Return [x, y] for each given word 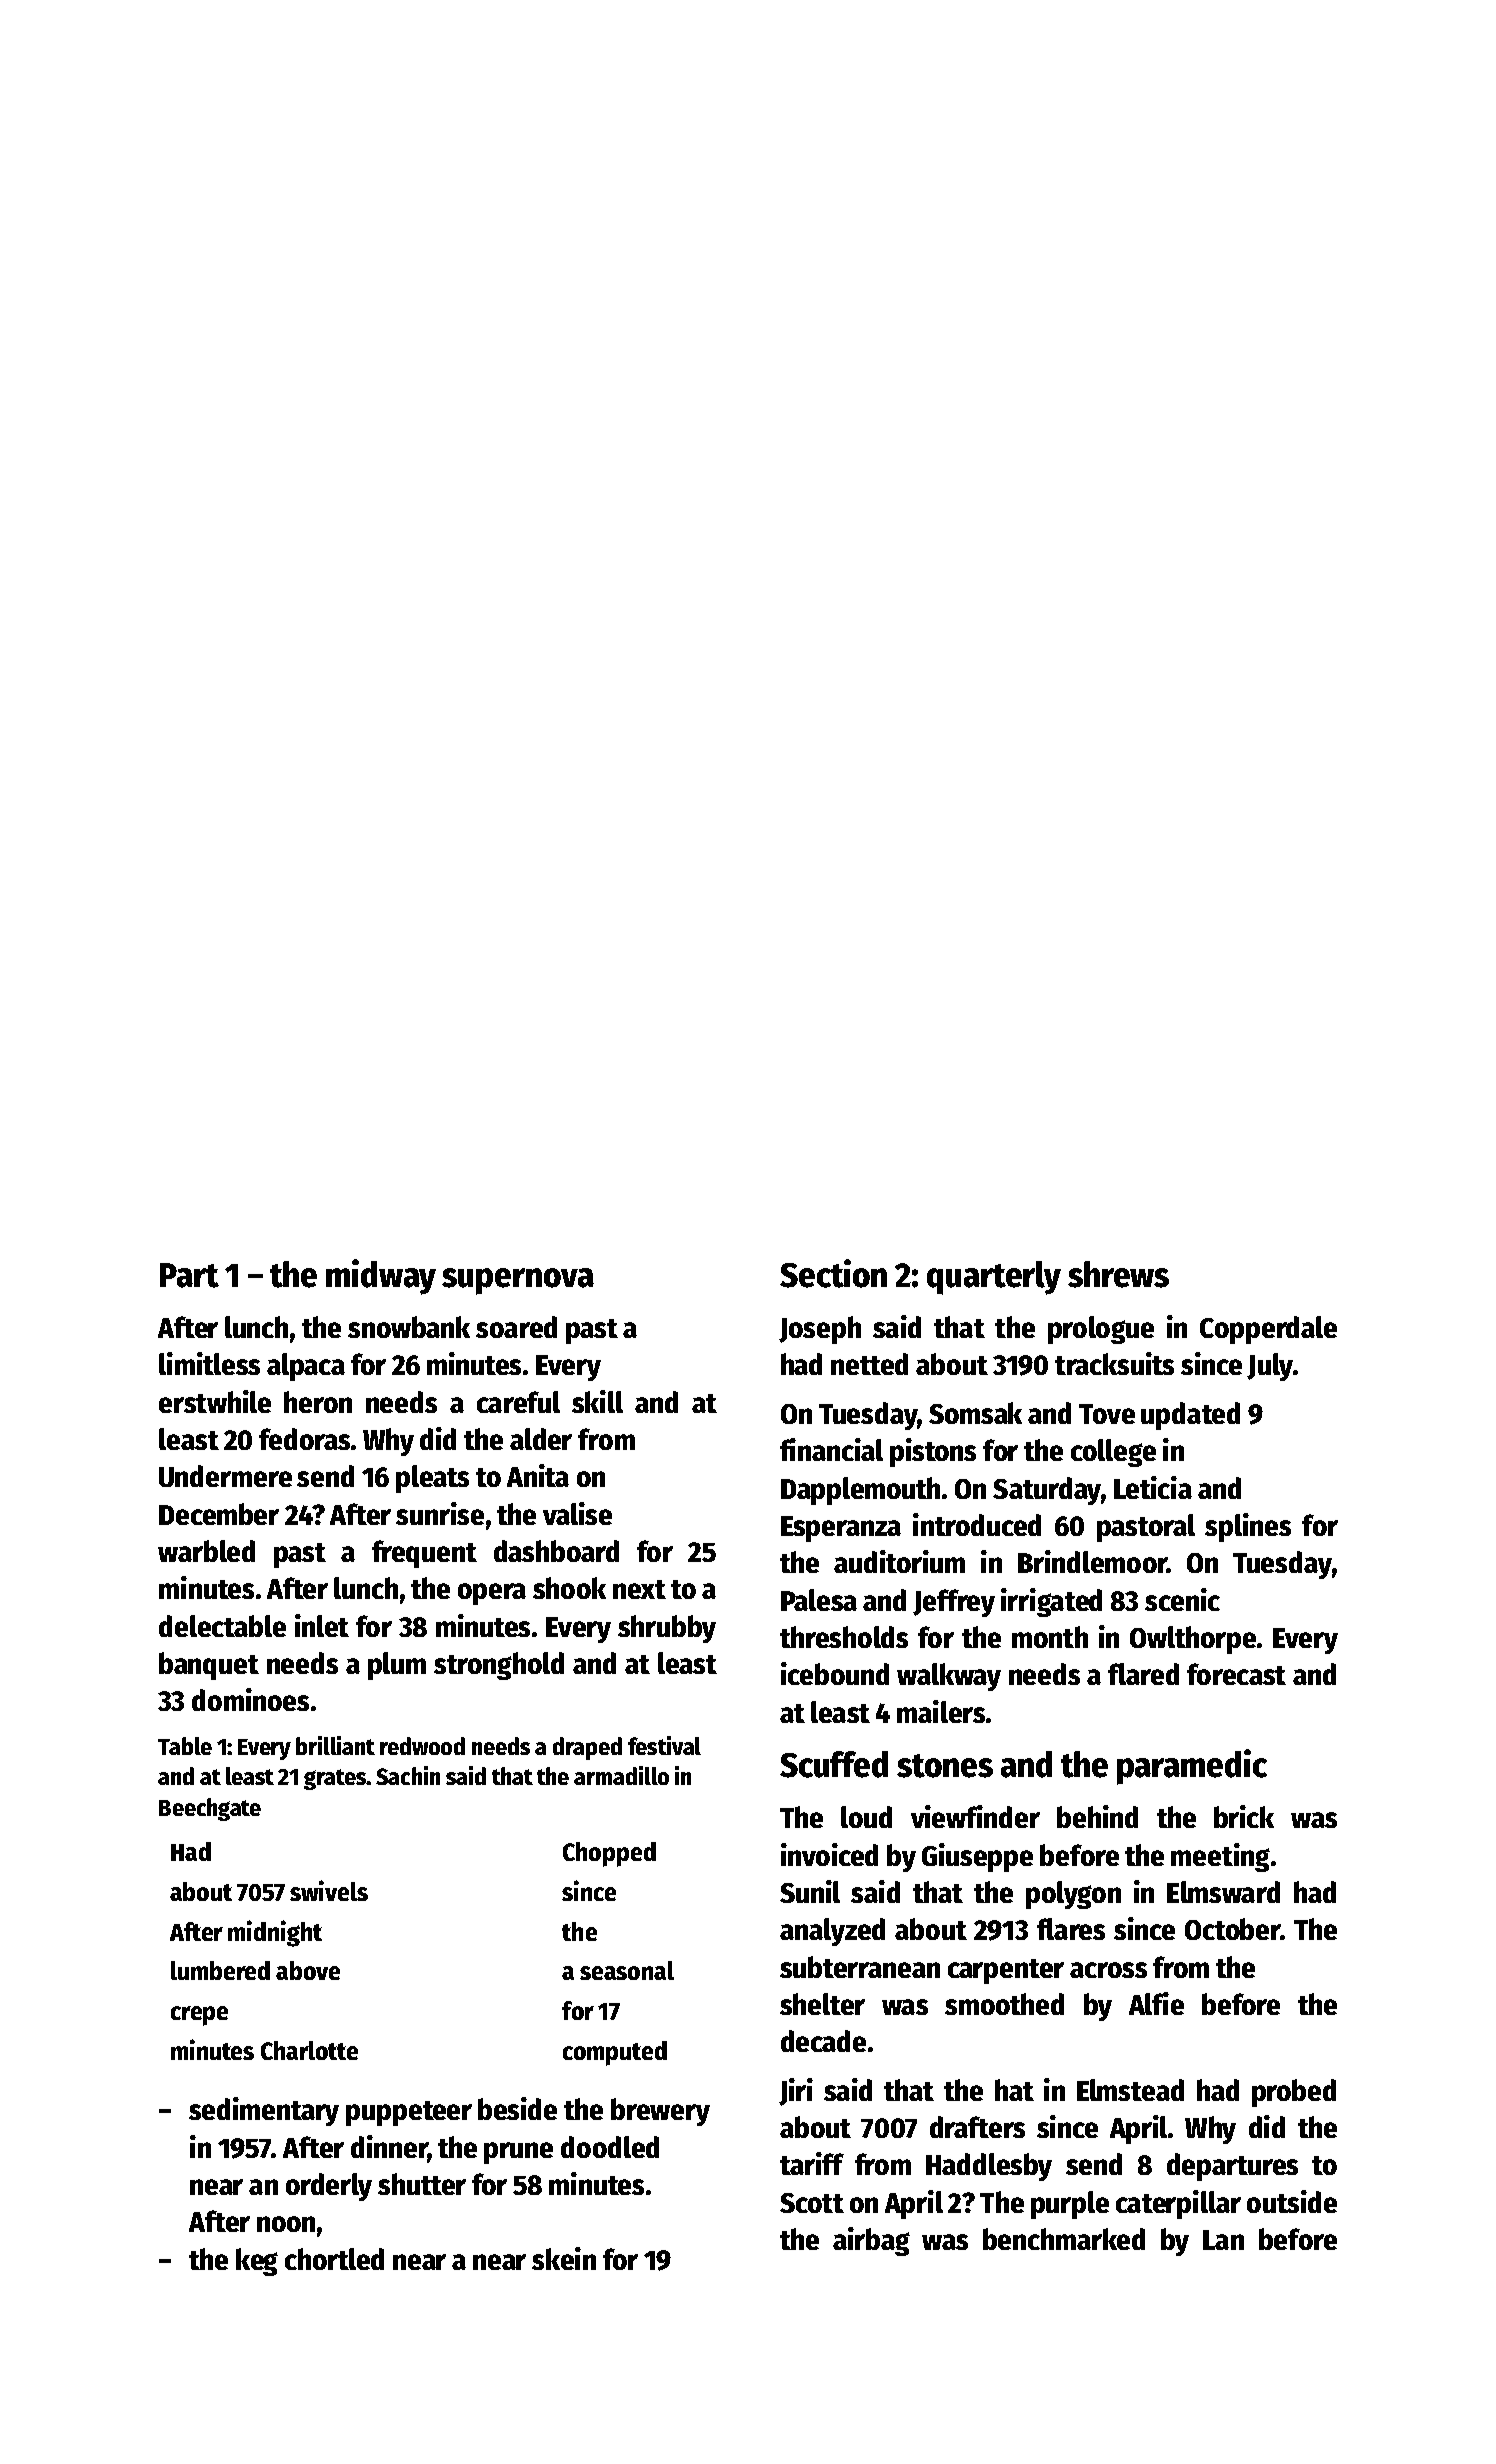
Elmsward [1223, 1892]
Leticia [1153, 1487]
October [1232, 1929]
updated [1190, 1416]
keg [257, 2262]
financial [831, 1449]
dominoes [250, 1699]
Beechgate [210, 1809]
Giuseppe [977, 1857]
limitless [209, 1363]
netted [869, 1364]
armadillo [621, 1775]
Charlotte [309, 2050]
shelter [822, 2004]
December [219, 1514]
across [1108, 1970]
